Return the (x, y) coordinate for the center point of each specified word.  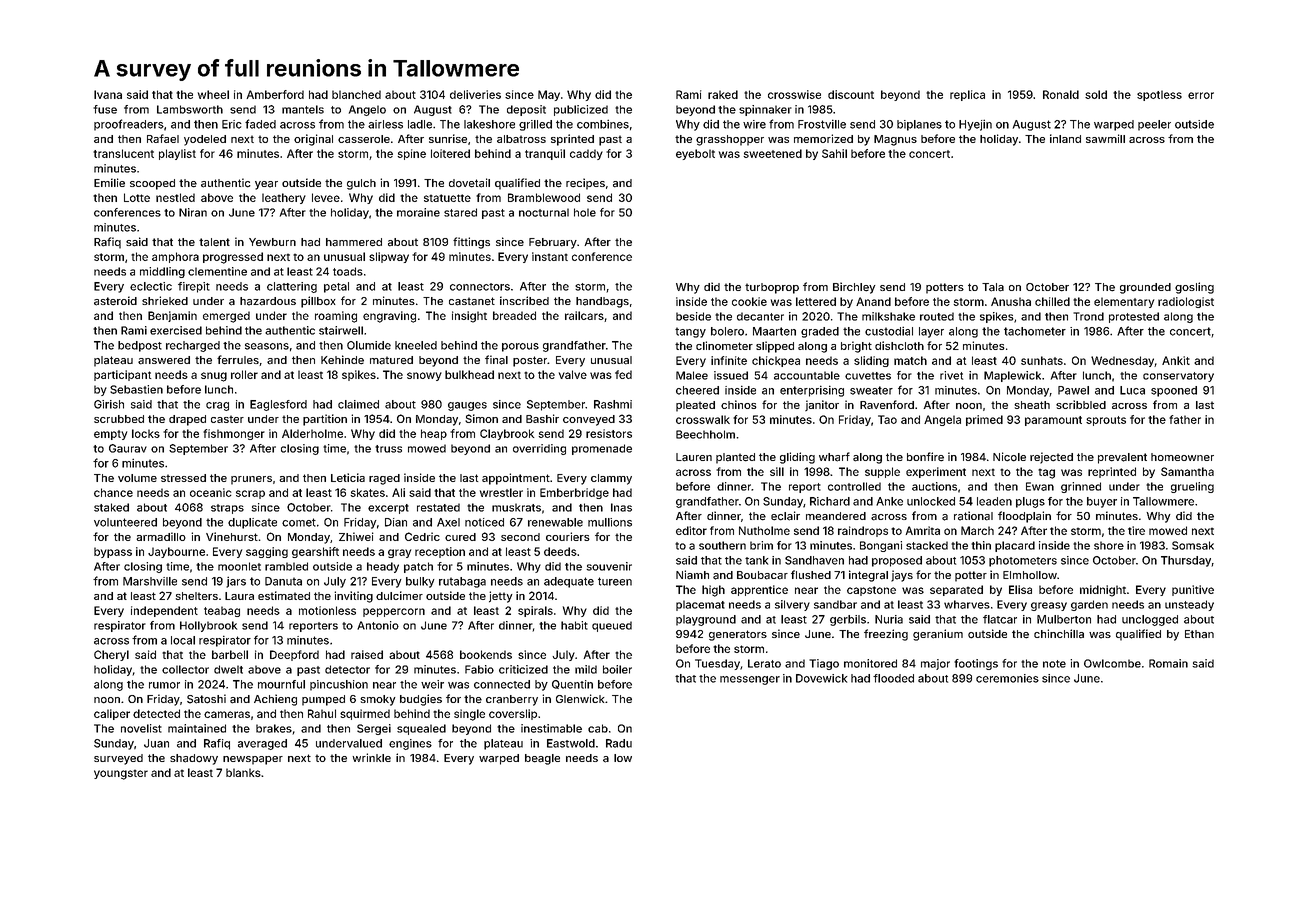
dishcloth (899, 345)
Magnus (895, 140)
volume (137, 478)
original (313, 140)
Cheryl (111, 655)
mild (586, 669)
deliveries (475, 94)
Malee (692, 375)
